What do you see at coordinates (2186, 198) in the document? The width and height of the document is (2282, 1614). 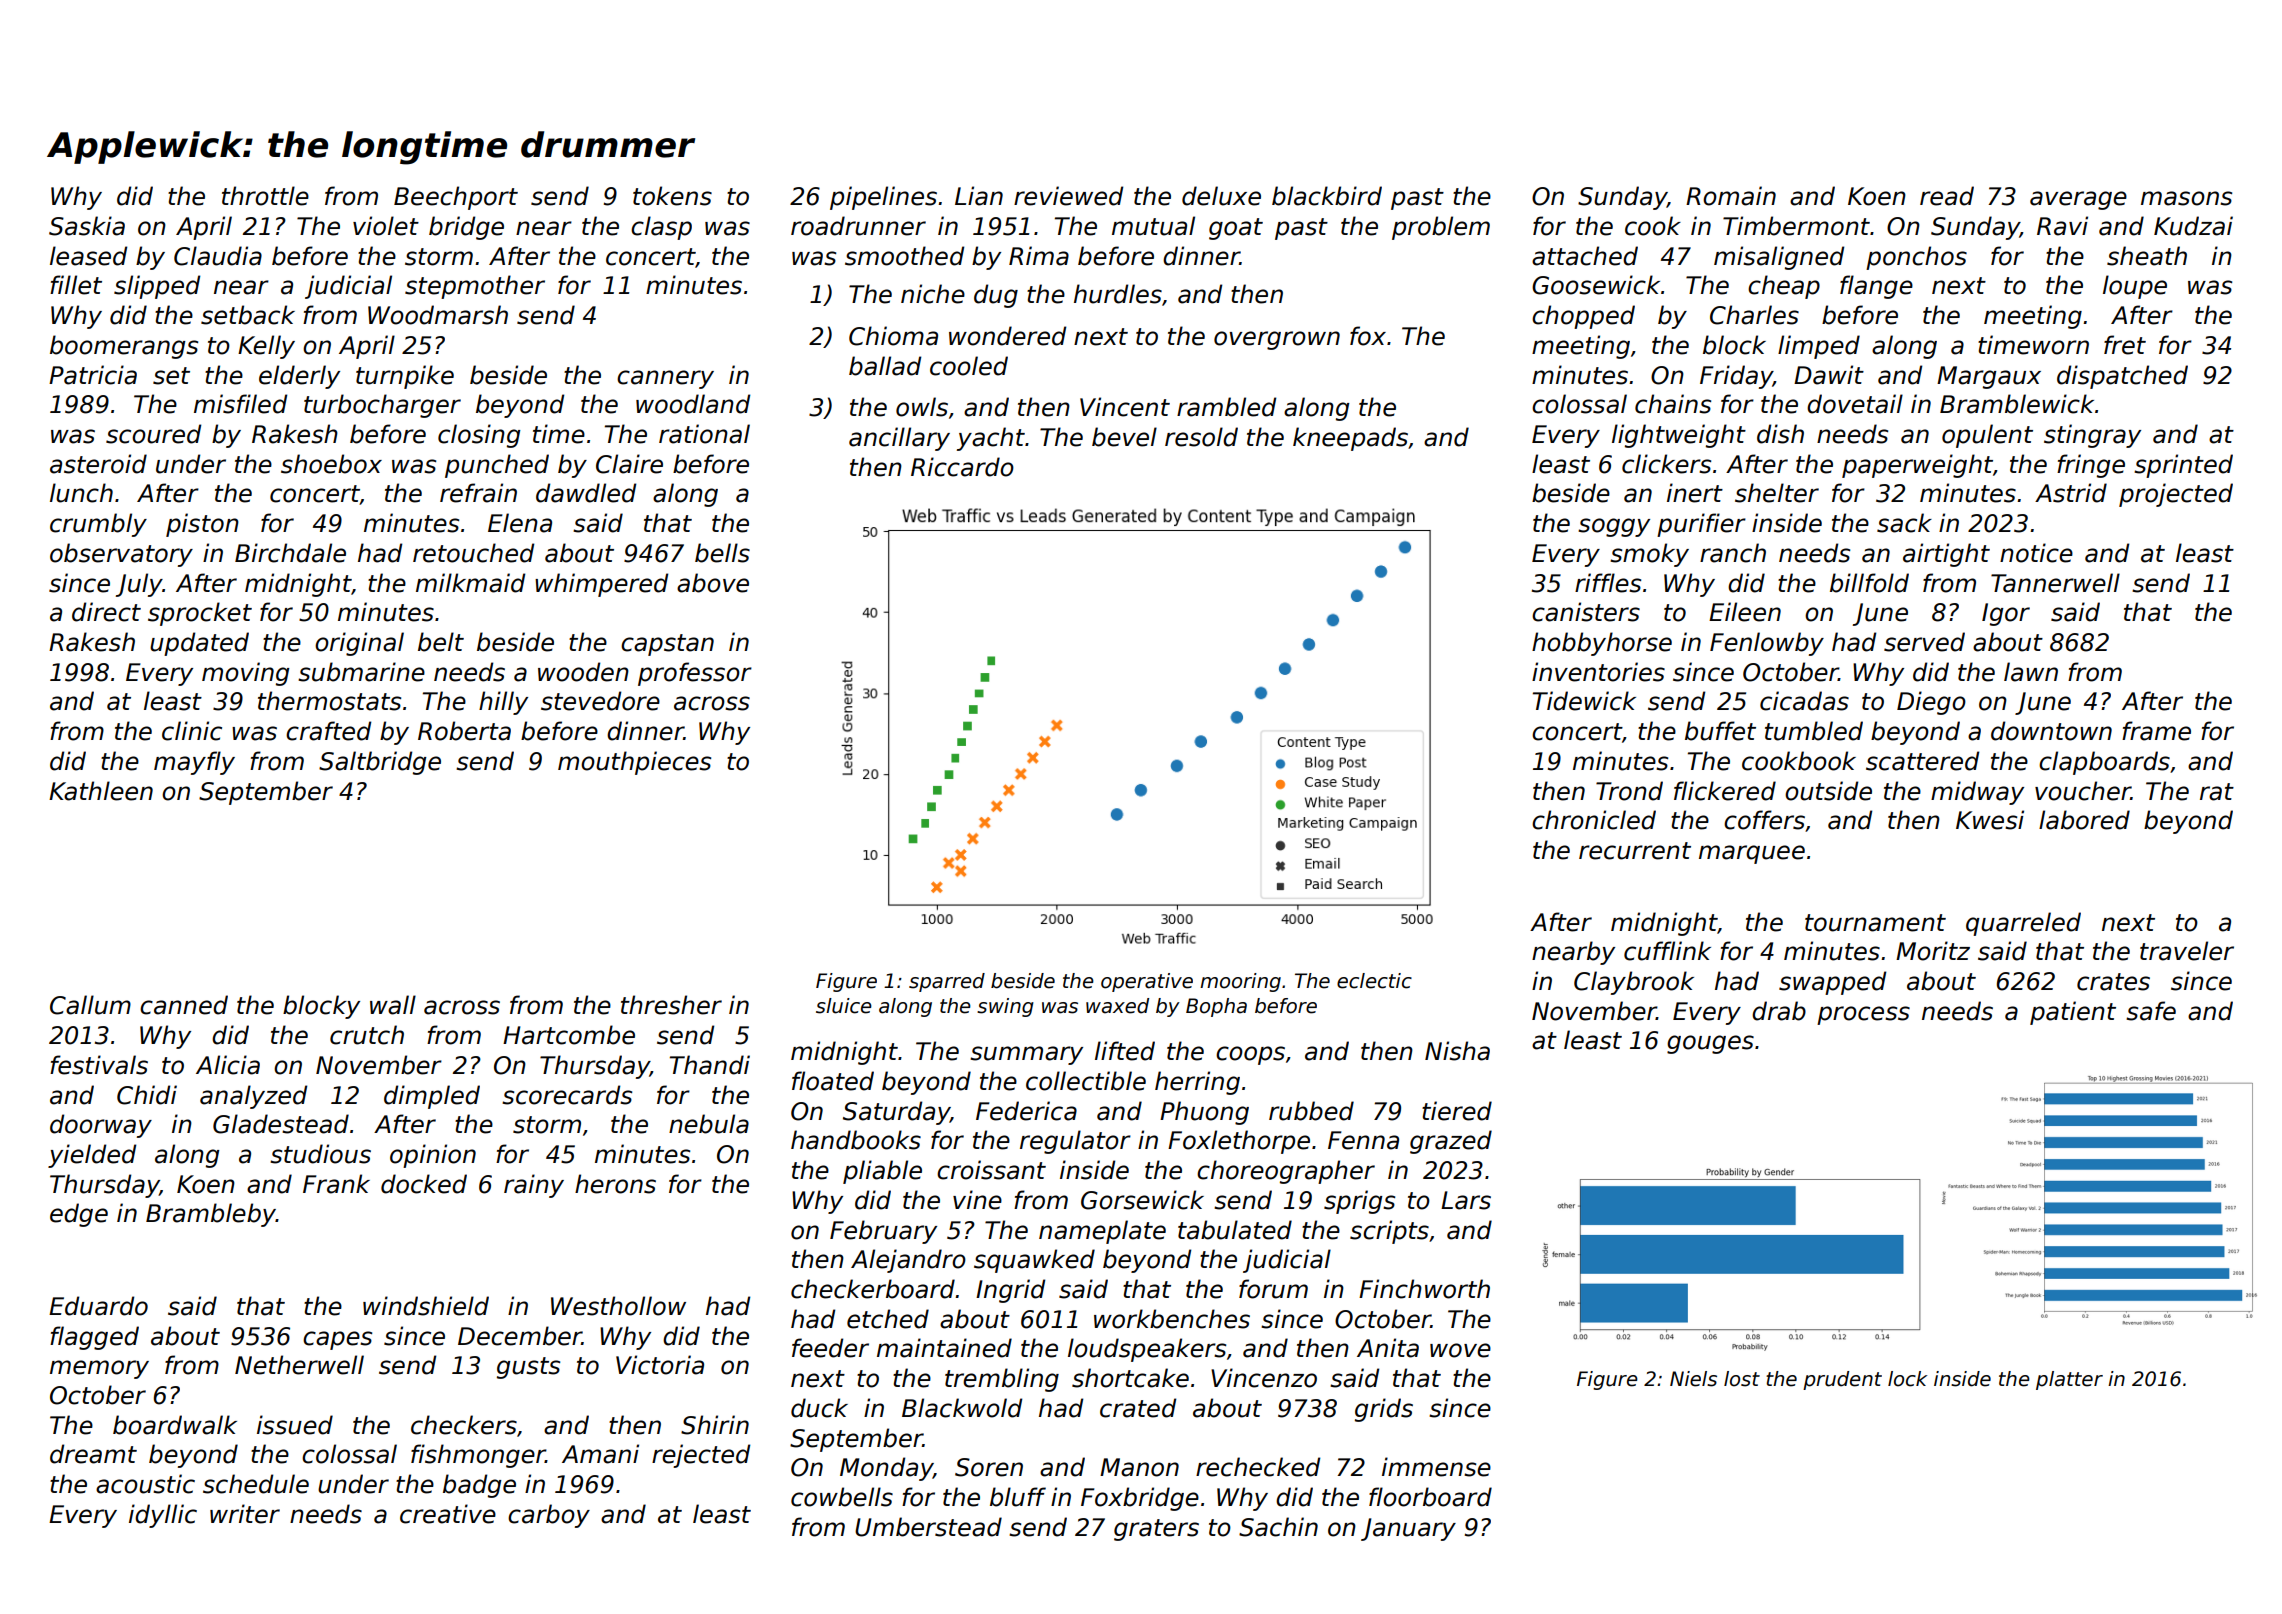 I see `masons` at bounding box center [2186, 198].
